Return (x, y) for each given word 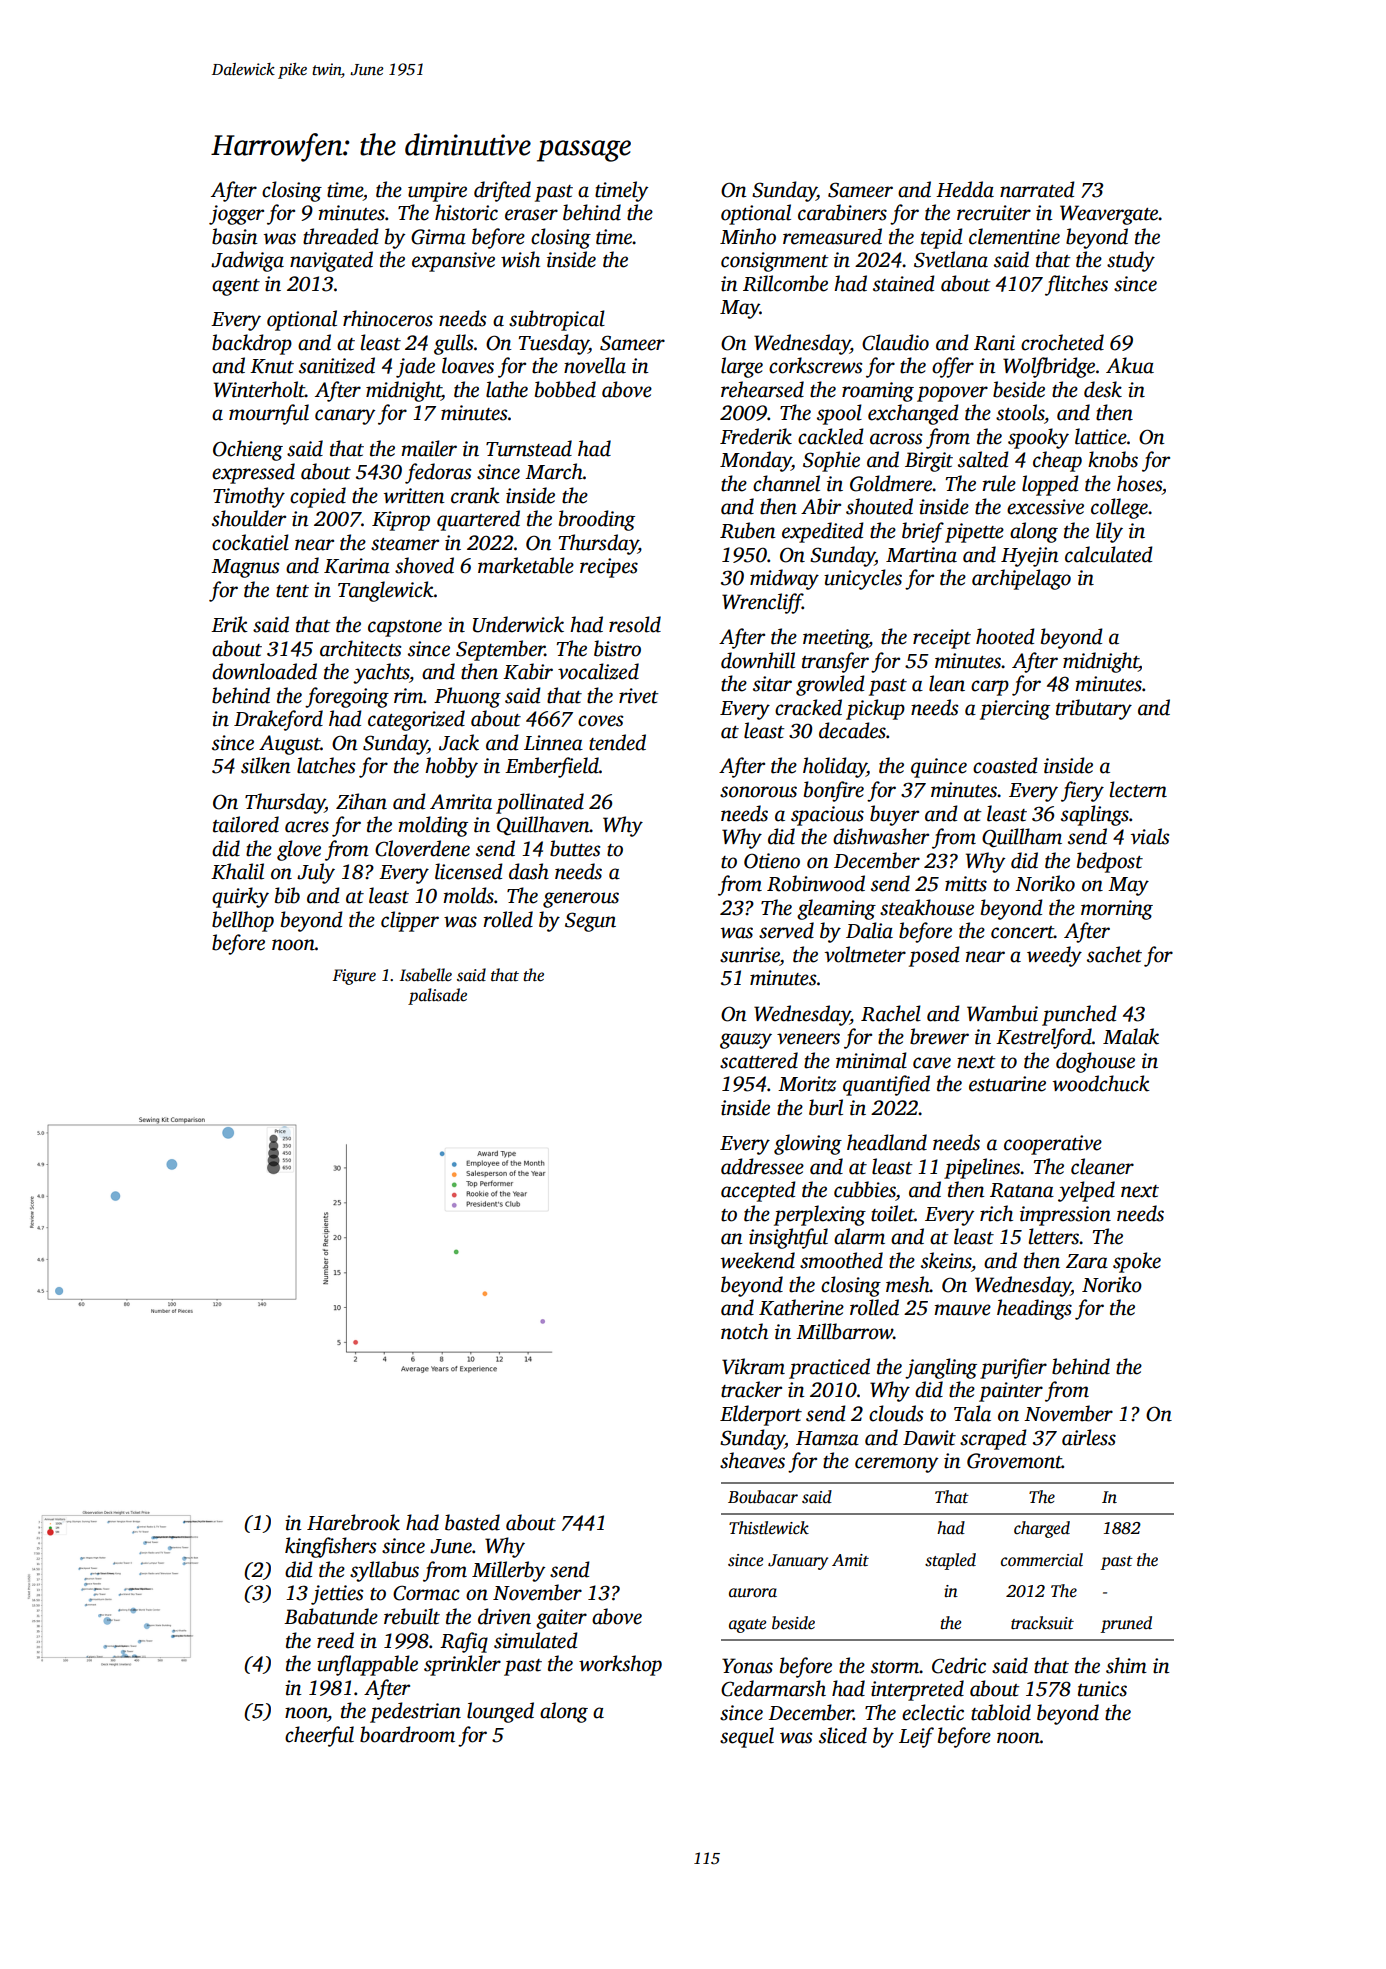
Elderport (761, 1415)
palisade (437, 996)
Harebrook (353, 1522)
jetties (337, 1595)
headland (887, 1142)
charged (1042, 1529)
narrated (1037, 189)
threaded (341, 236)
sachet (1114, 954)
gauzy (746, 1041)
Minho (748, 236)
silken (265, 765)
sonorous (758, 792)
